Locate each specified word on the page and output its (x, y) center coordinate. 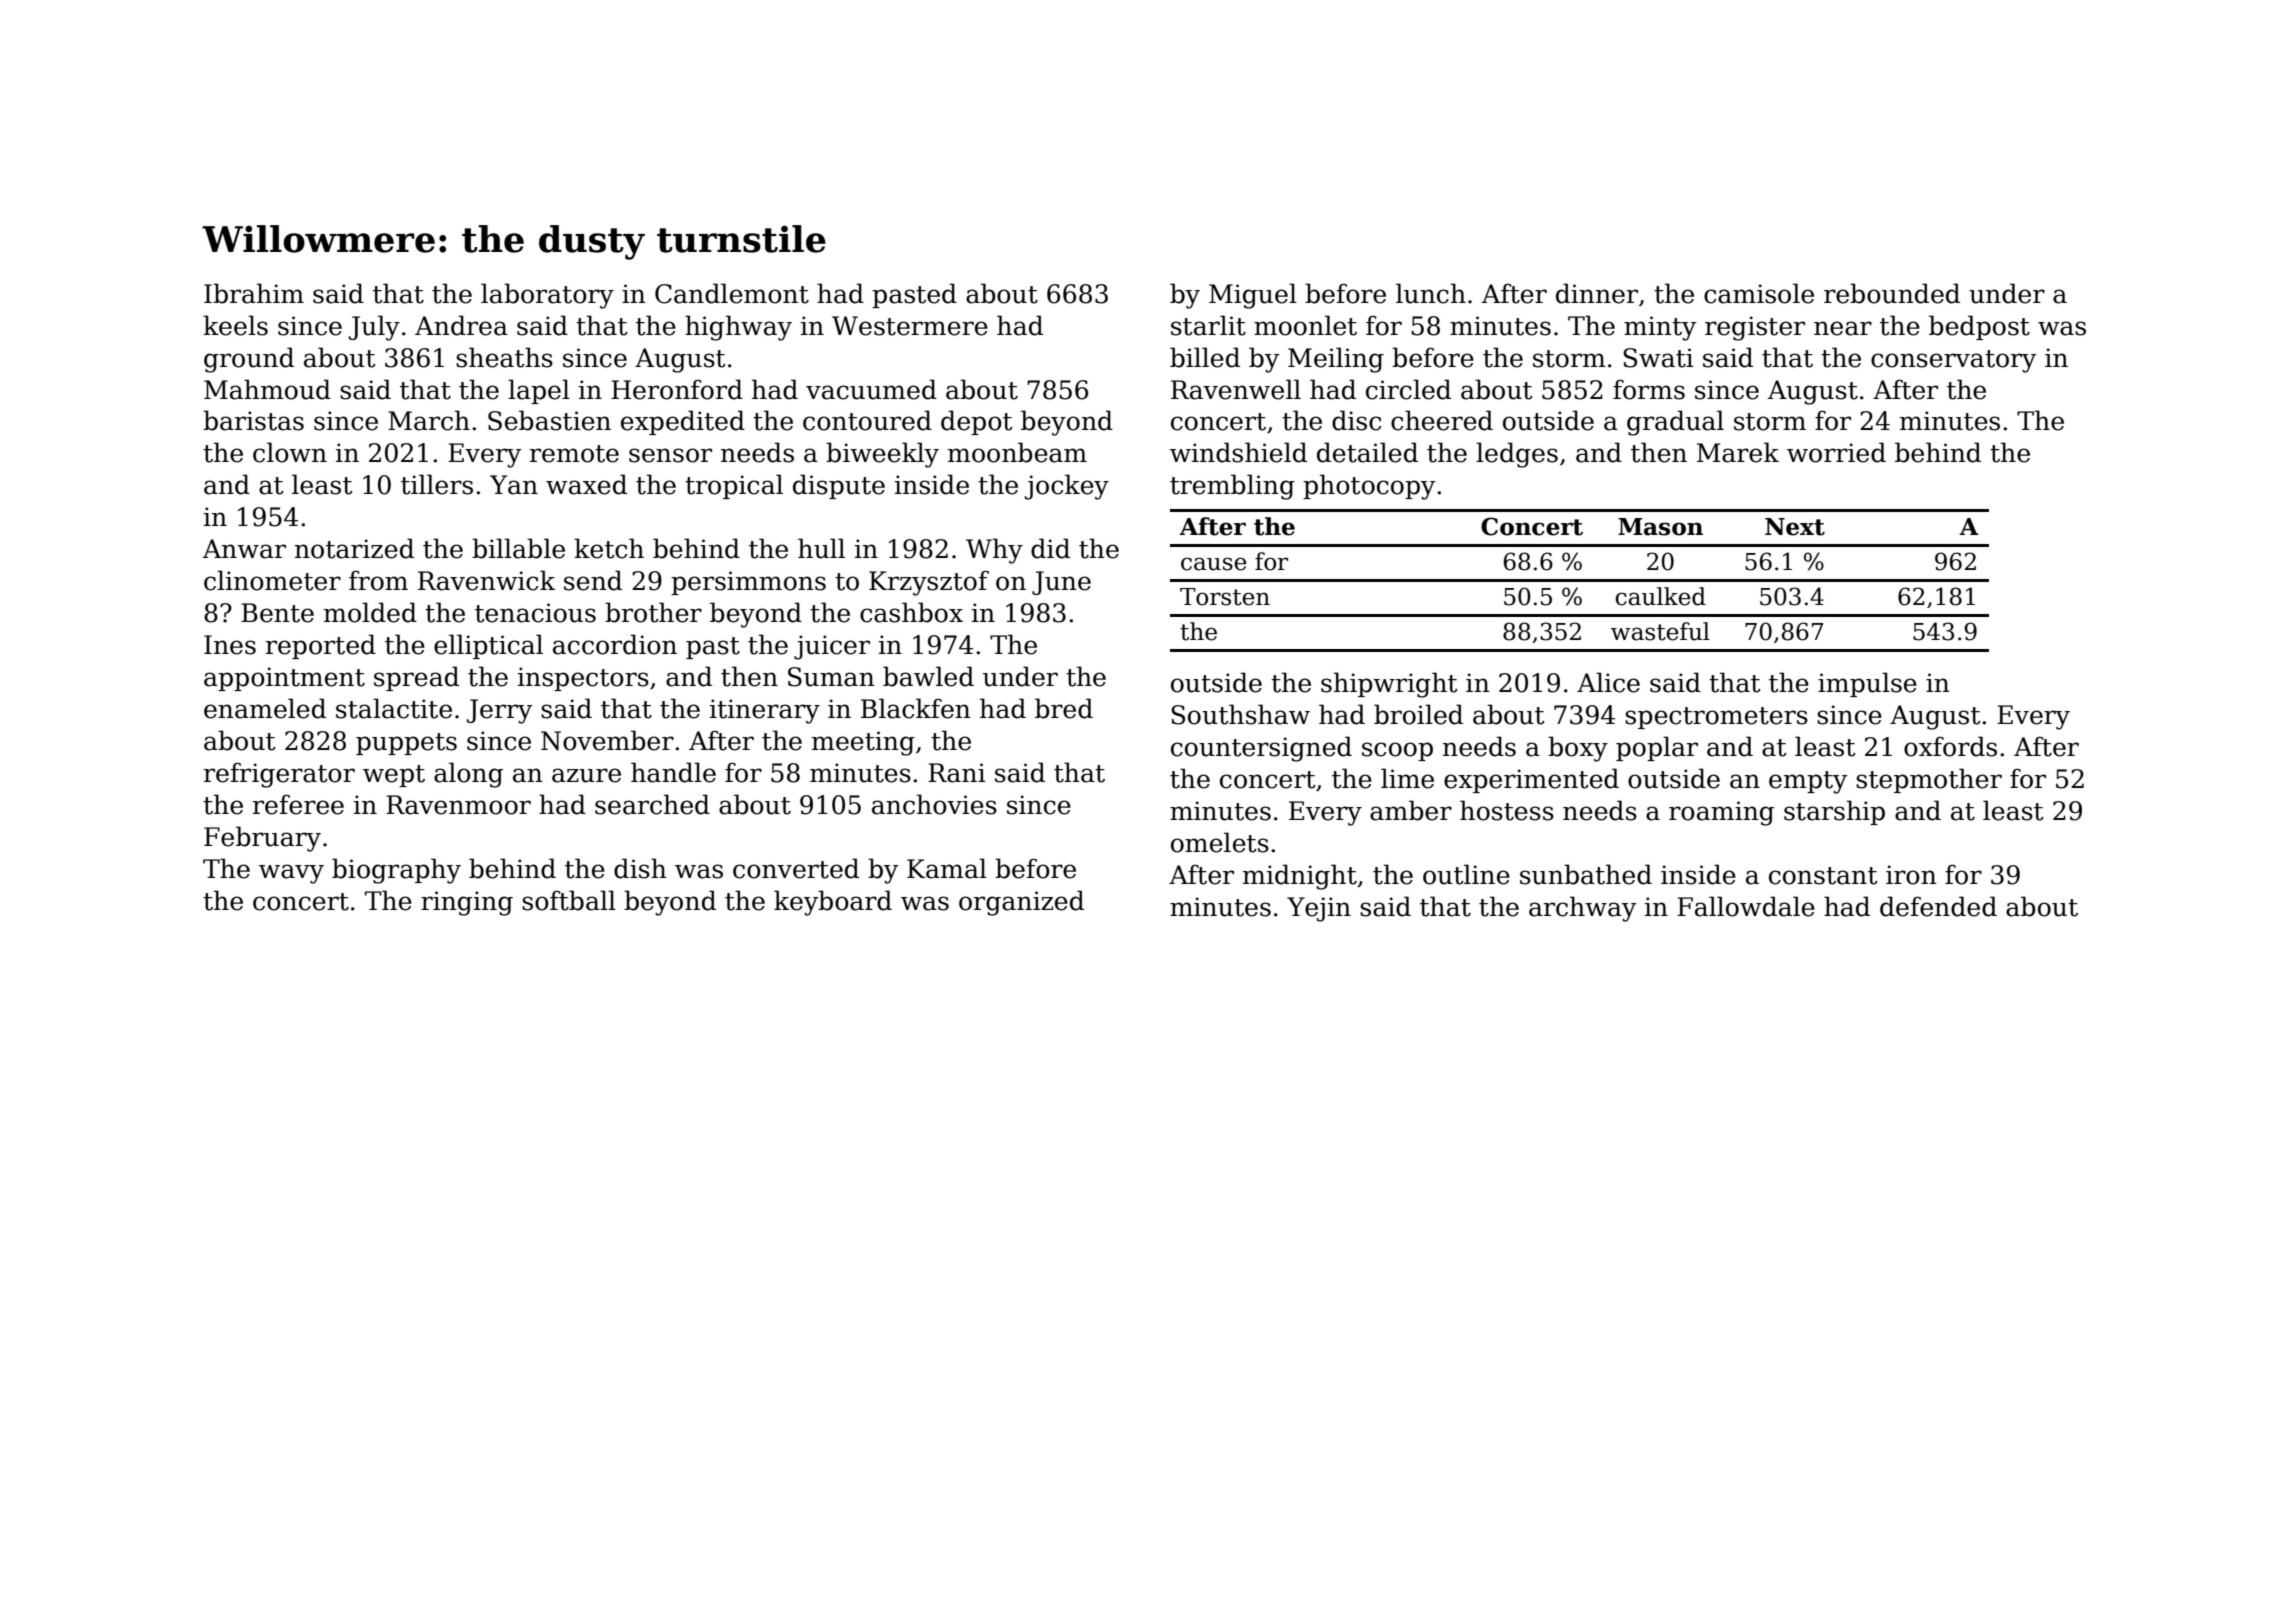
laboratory (547, 296)
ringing (467, 903)
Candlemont (732, 293)
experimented (1531, 780)
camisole (1759, 293)
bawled (928, 676)
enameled (265, 708)
